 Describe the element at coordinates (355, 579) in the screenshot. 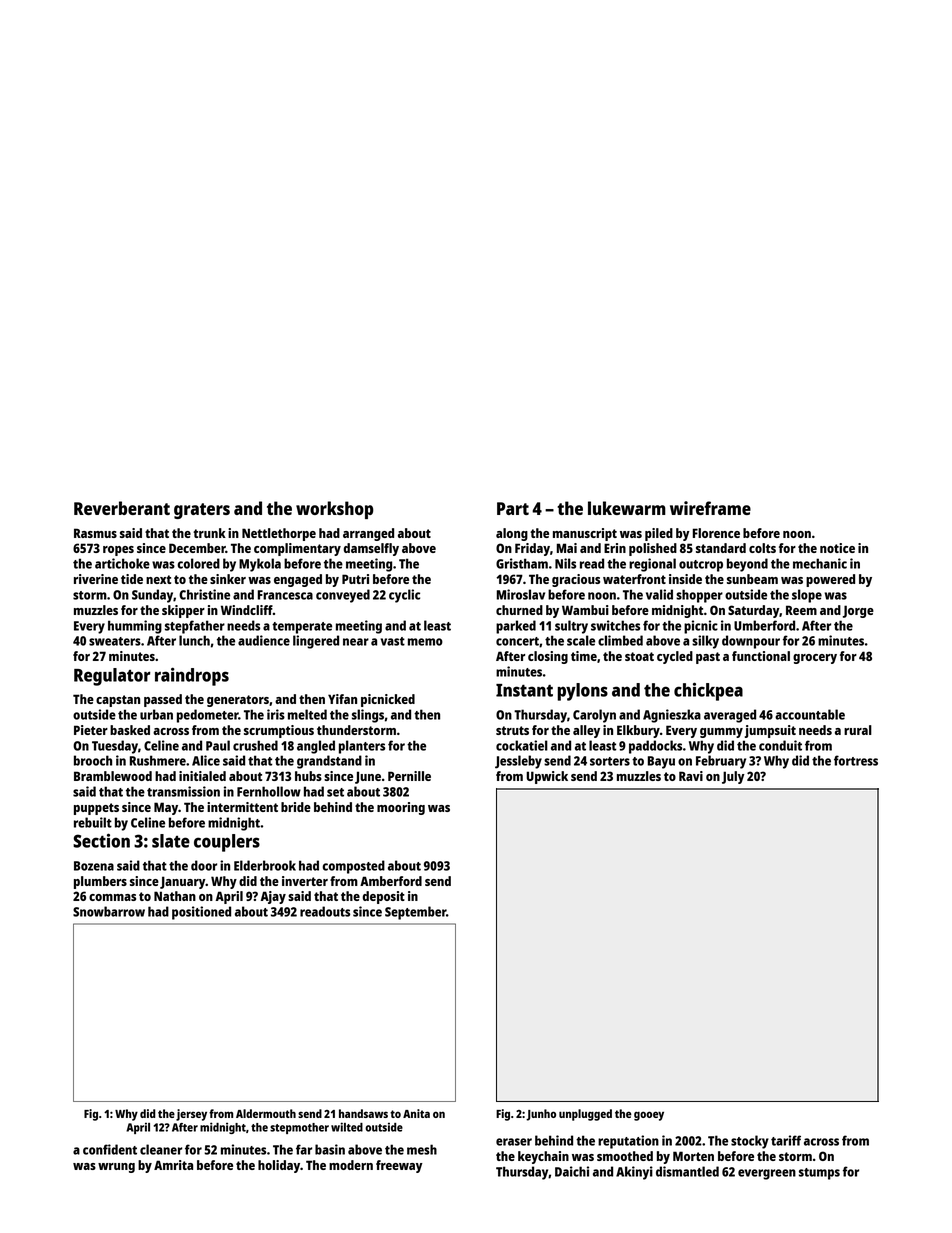

I see `Putri` at that location.
